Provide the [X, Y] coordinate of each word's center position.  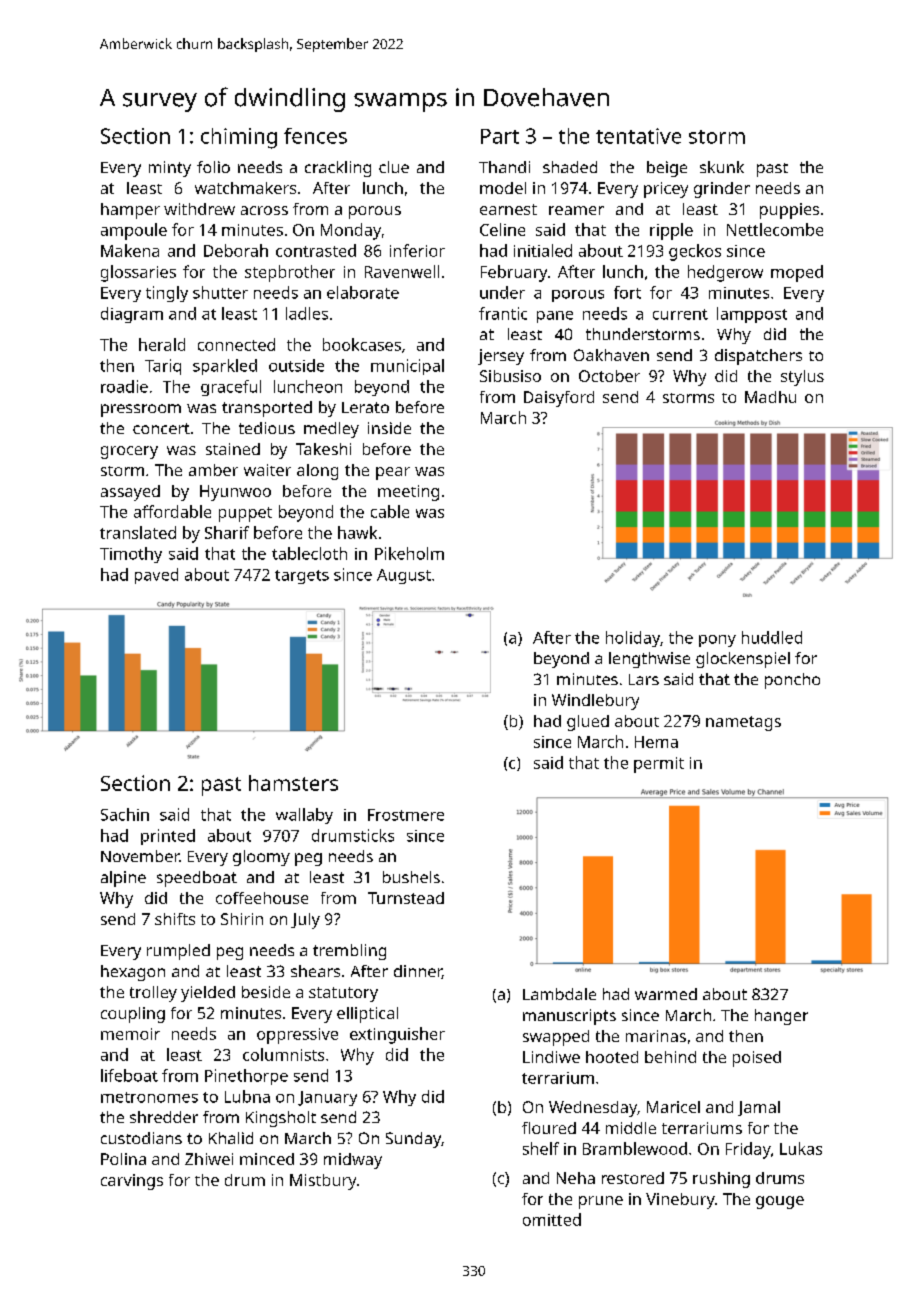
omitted [552, 1219]
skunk [722, 167]
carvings [132, 1182]
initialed [543, 250]
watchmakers [245, 188]
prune [601, 1202]
